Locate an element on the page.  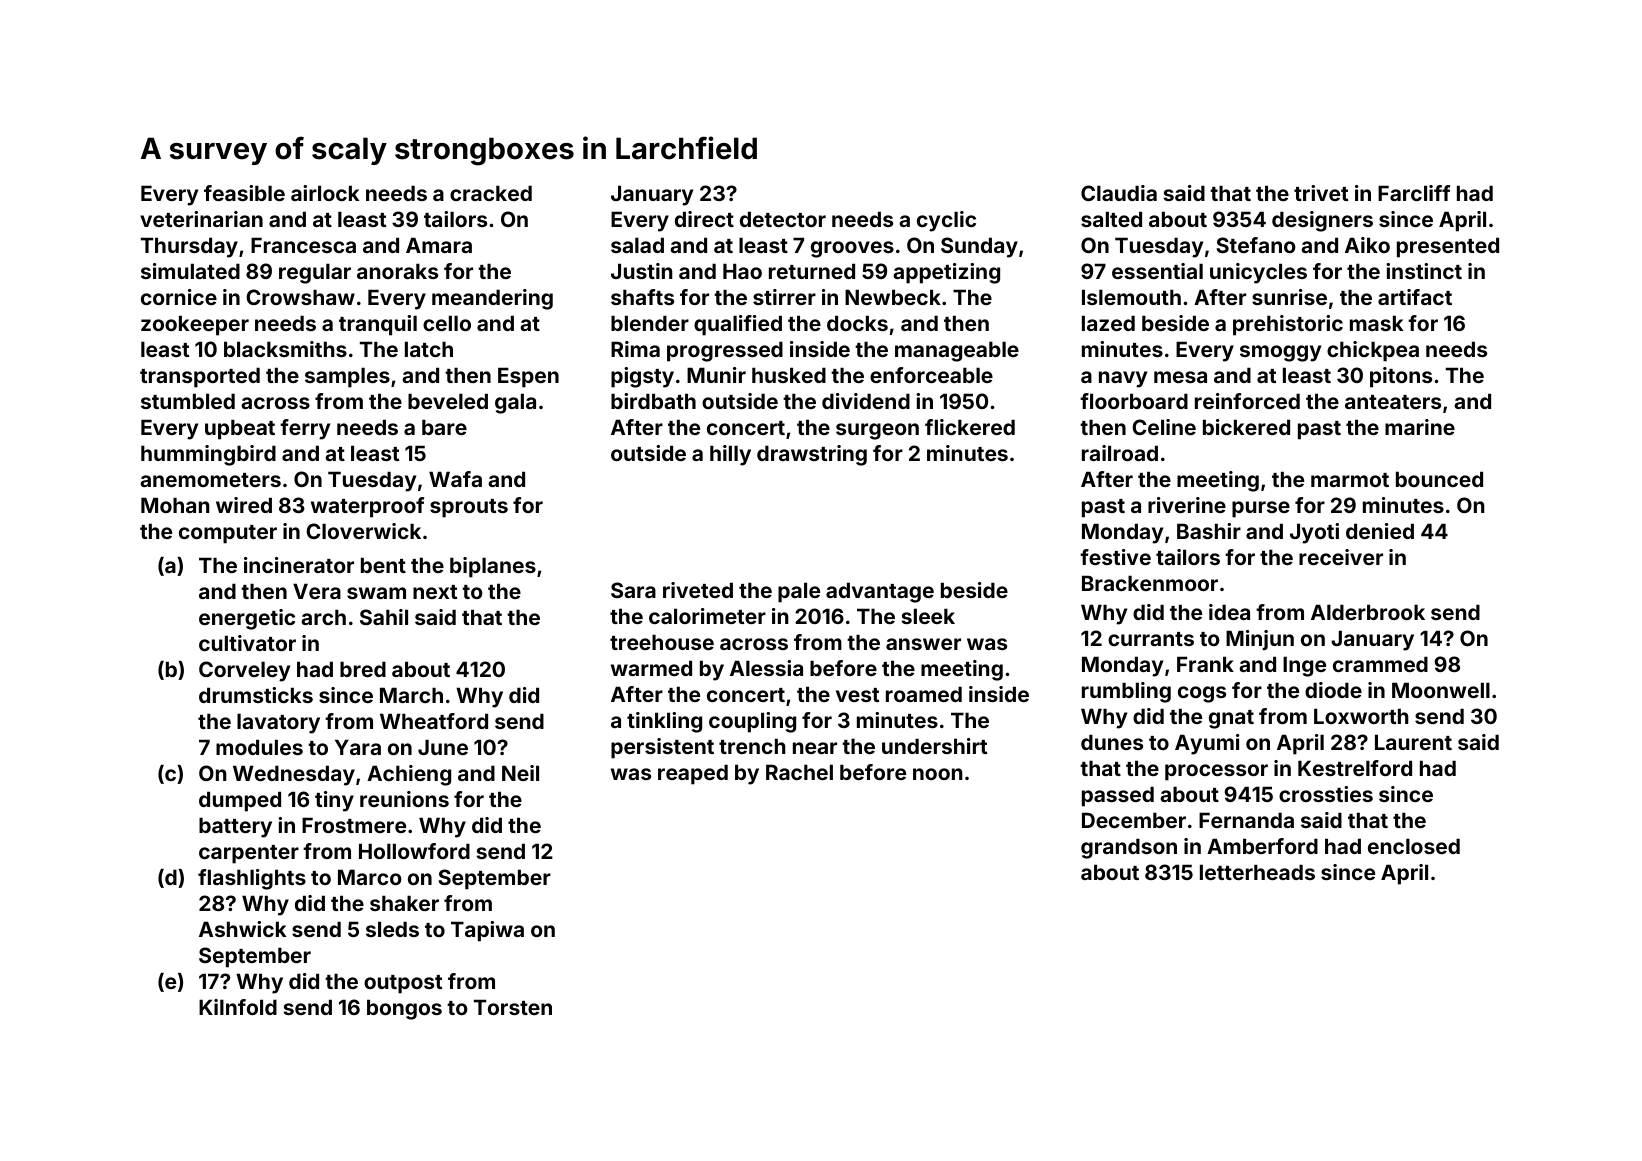
pale is located at coordinates (799, 592).
